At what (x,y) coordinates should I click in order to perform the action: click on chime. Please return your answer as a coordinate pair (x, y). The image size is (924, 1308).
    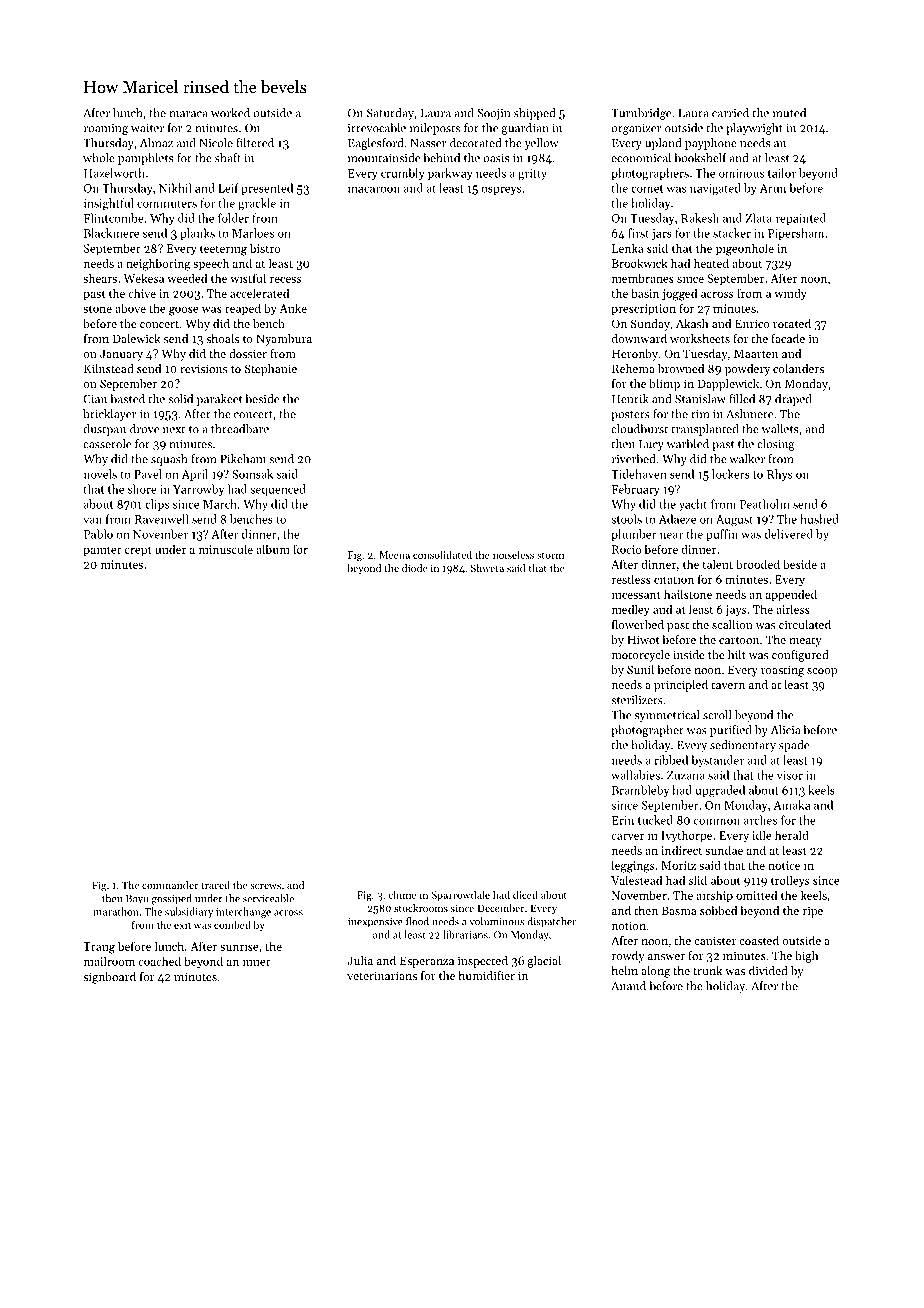
    Looking at the image, I should click on (402, 894).
